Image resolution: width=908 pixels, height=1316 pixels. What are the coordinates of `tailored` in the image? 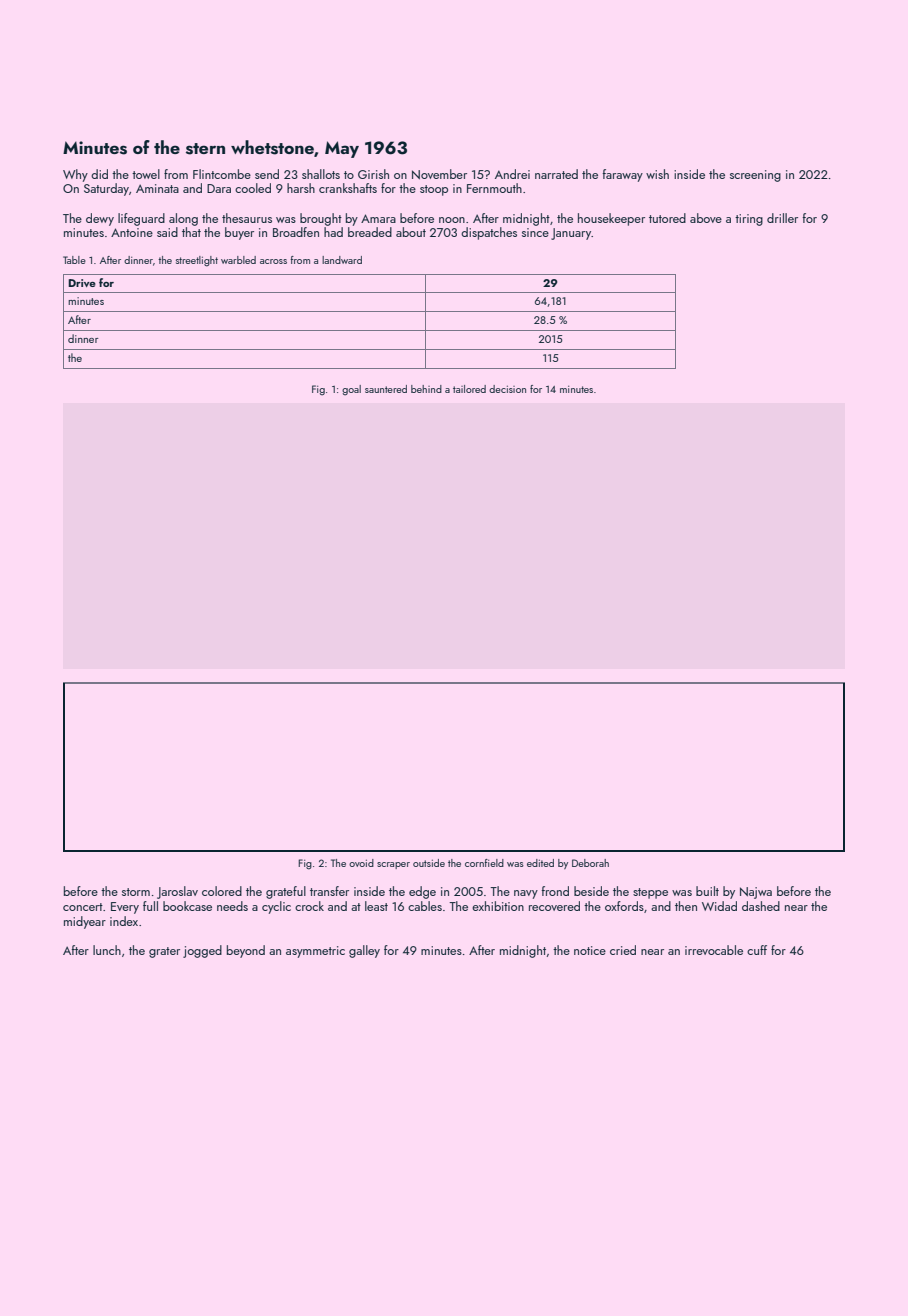 It's located at (469, 389).
